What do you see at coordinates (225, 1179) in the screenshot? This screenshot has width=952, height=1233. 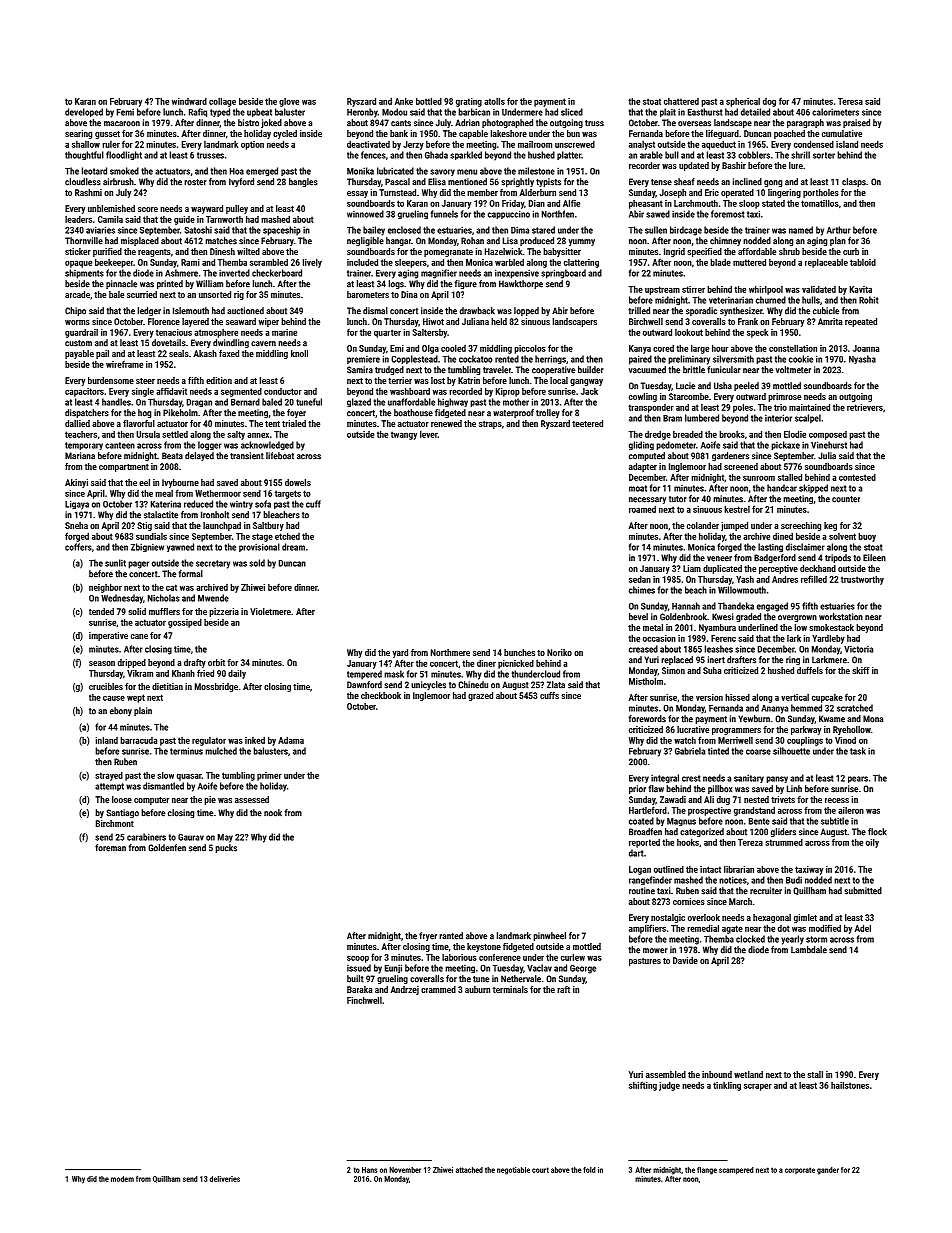 I see `deliveries` at bounding box center [225, 1179].
